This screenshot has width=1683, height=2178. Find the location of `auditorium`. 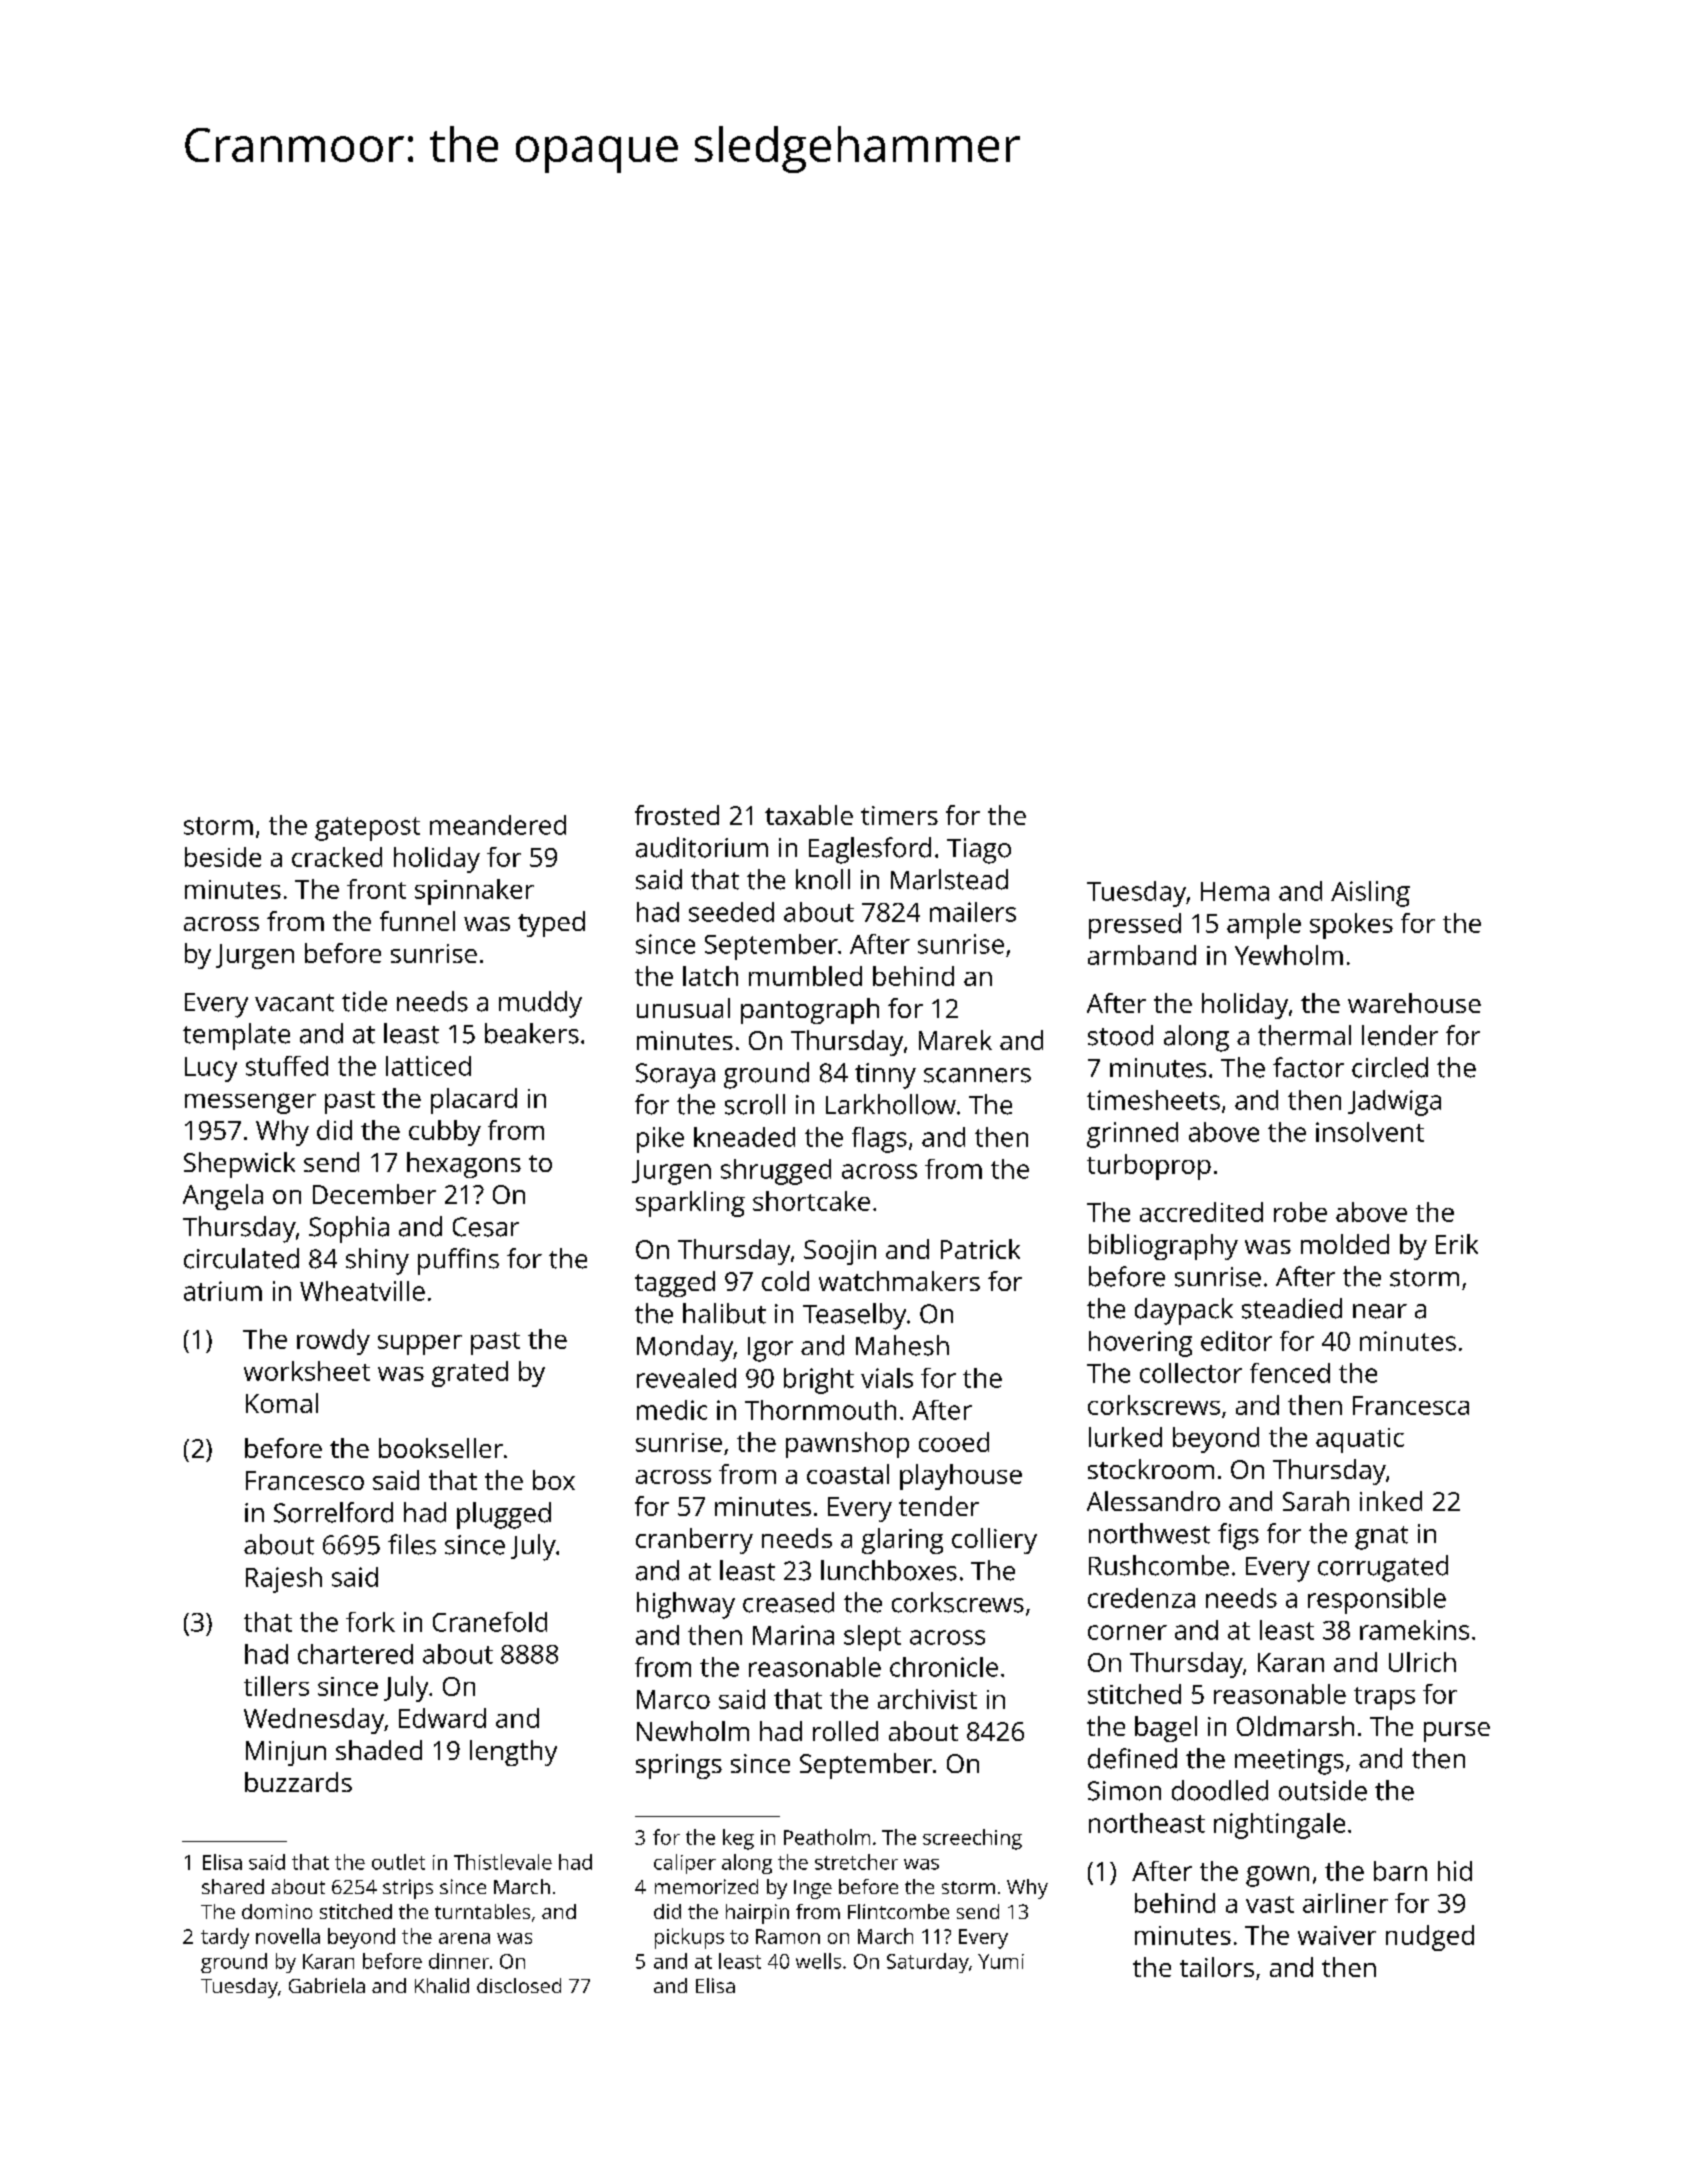

auditorium is located at coordinates (702, 847).
